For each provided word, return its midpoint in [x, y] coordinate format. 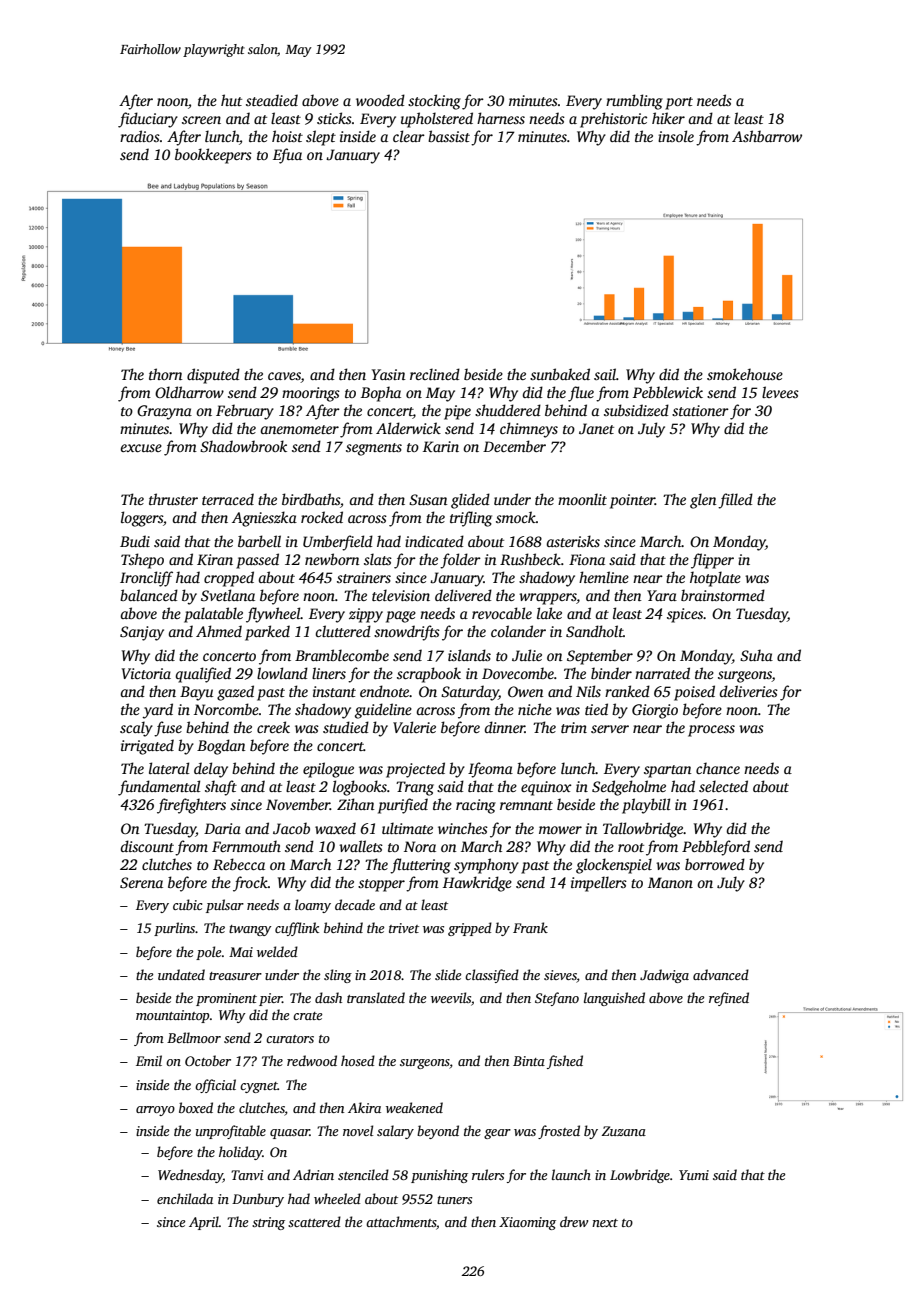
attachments [401, 1221]
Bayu [196, 693]
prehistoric [613, 120]
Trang [415, 788]
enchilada [185, 1198]
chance [718, 768]
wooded [380, 100]
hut [231, 100]
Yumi [694, 1175]
